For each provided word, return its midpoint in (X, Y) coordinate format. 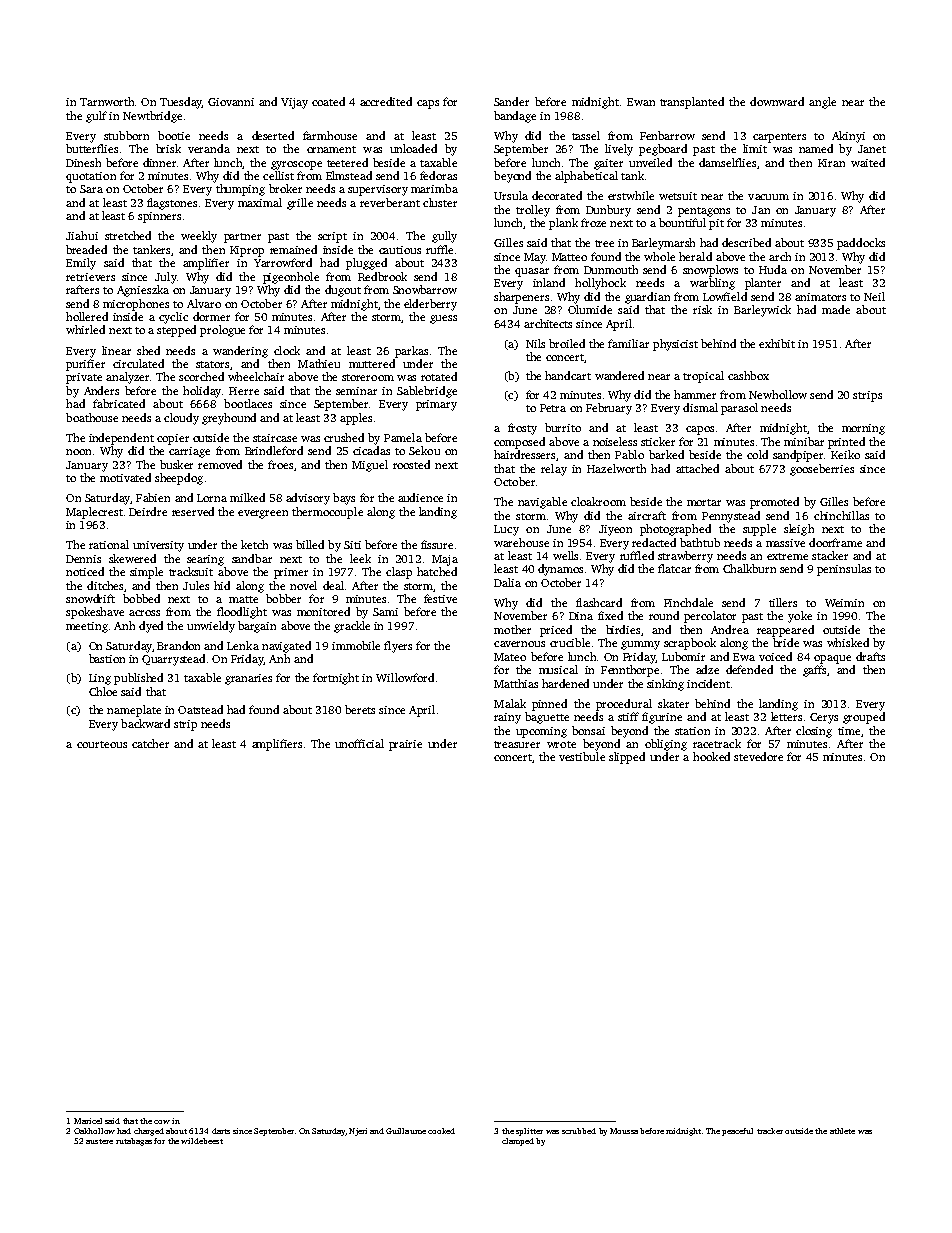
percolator (710, 617)
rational (109, 544)
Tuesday (181, 103)
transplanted (692, 103)
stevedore (758, 756)
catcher (150, 743)
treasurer (517, 744)
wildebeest (202, 1141)
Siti (352, 545)
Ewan (641, 102)
